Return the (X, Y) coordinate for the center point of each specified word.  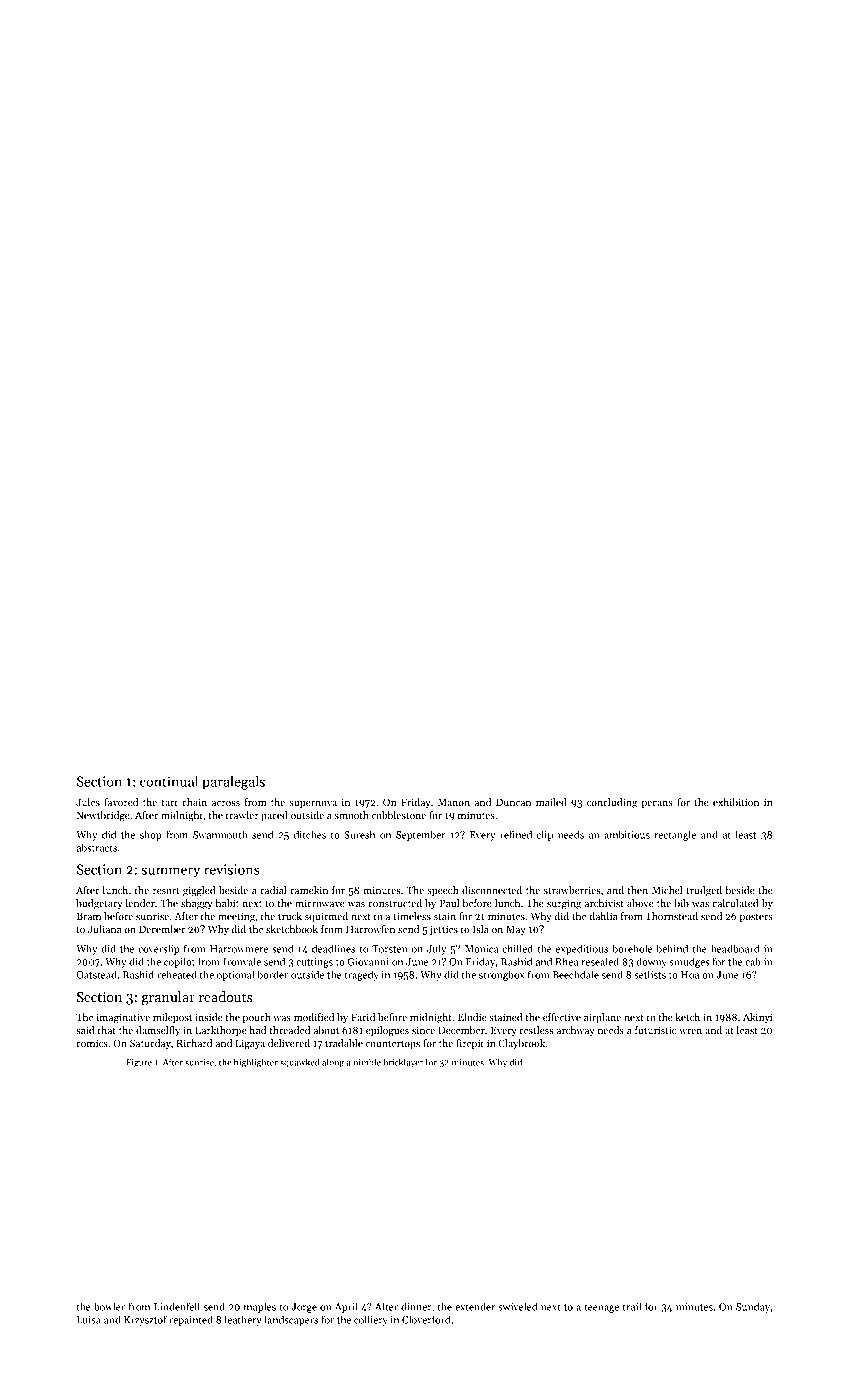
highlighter (256, 1063)
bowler (109, 1306)
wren (690, 1031)
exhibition (736, 802)
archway (576, 1031)
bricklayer (403, 1063)
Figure (139, 1063)
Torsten (390, 949)
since (423, 1030)
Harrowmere (239, 949)
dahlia (603, 916)
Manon (454, 802)
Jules (88, 802)
